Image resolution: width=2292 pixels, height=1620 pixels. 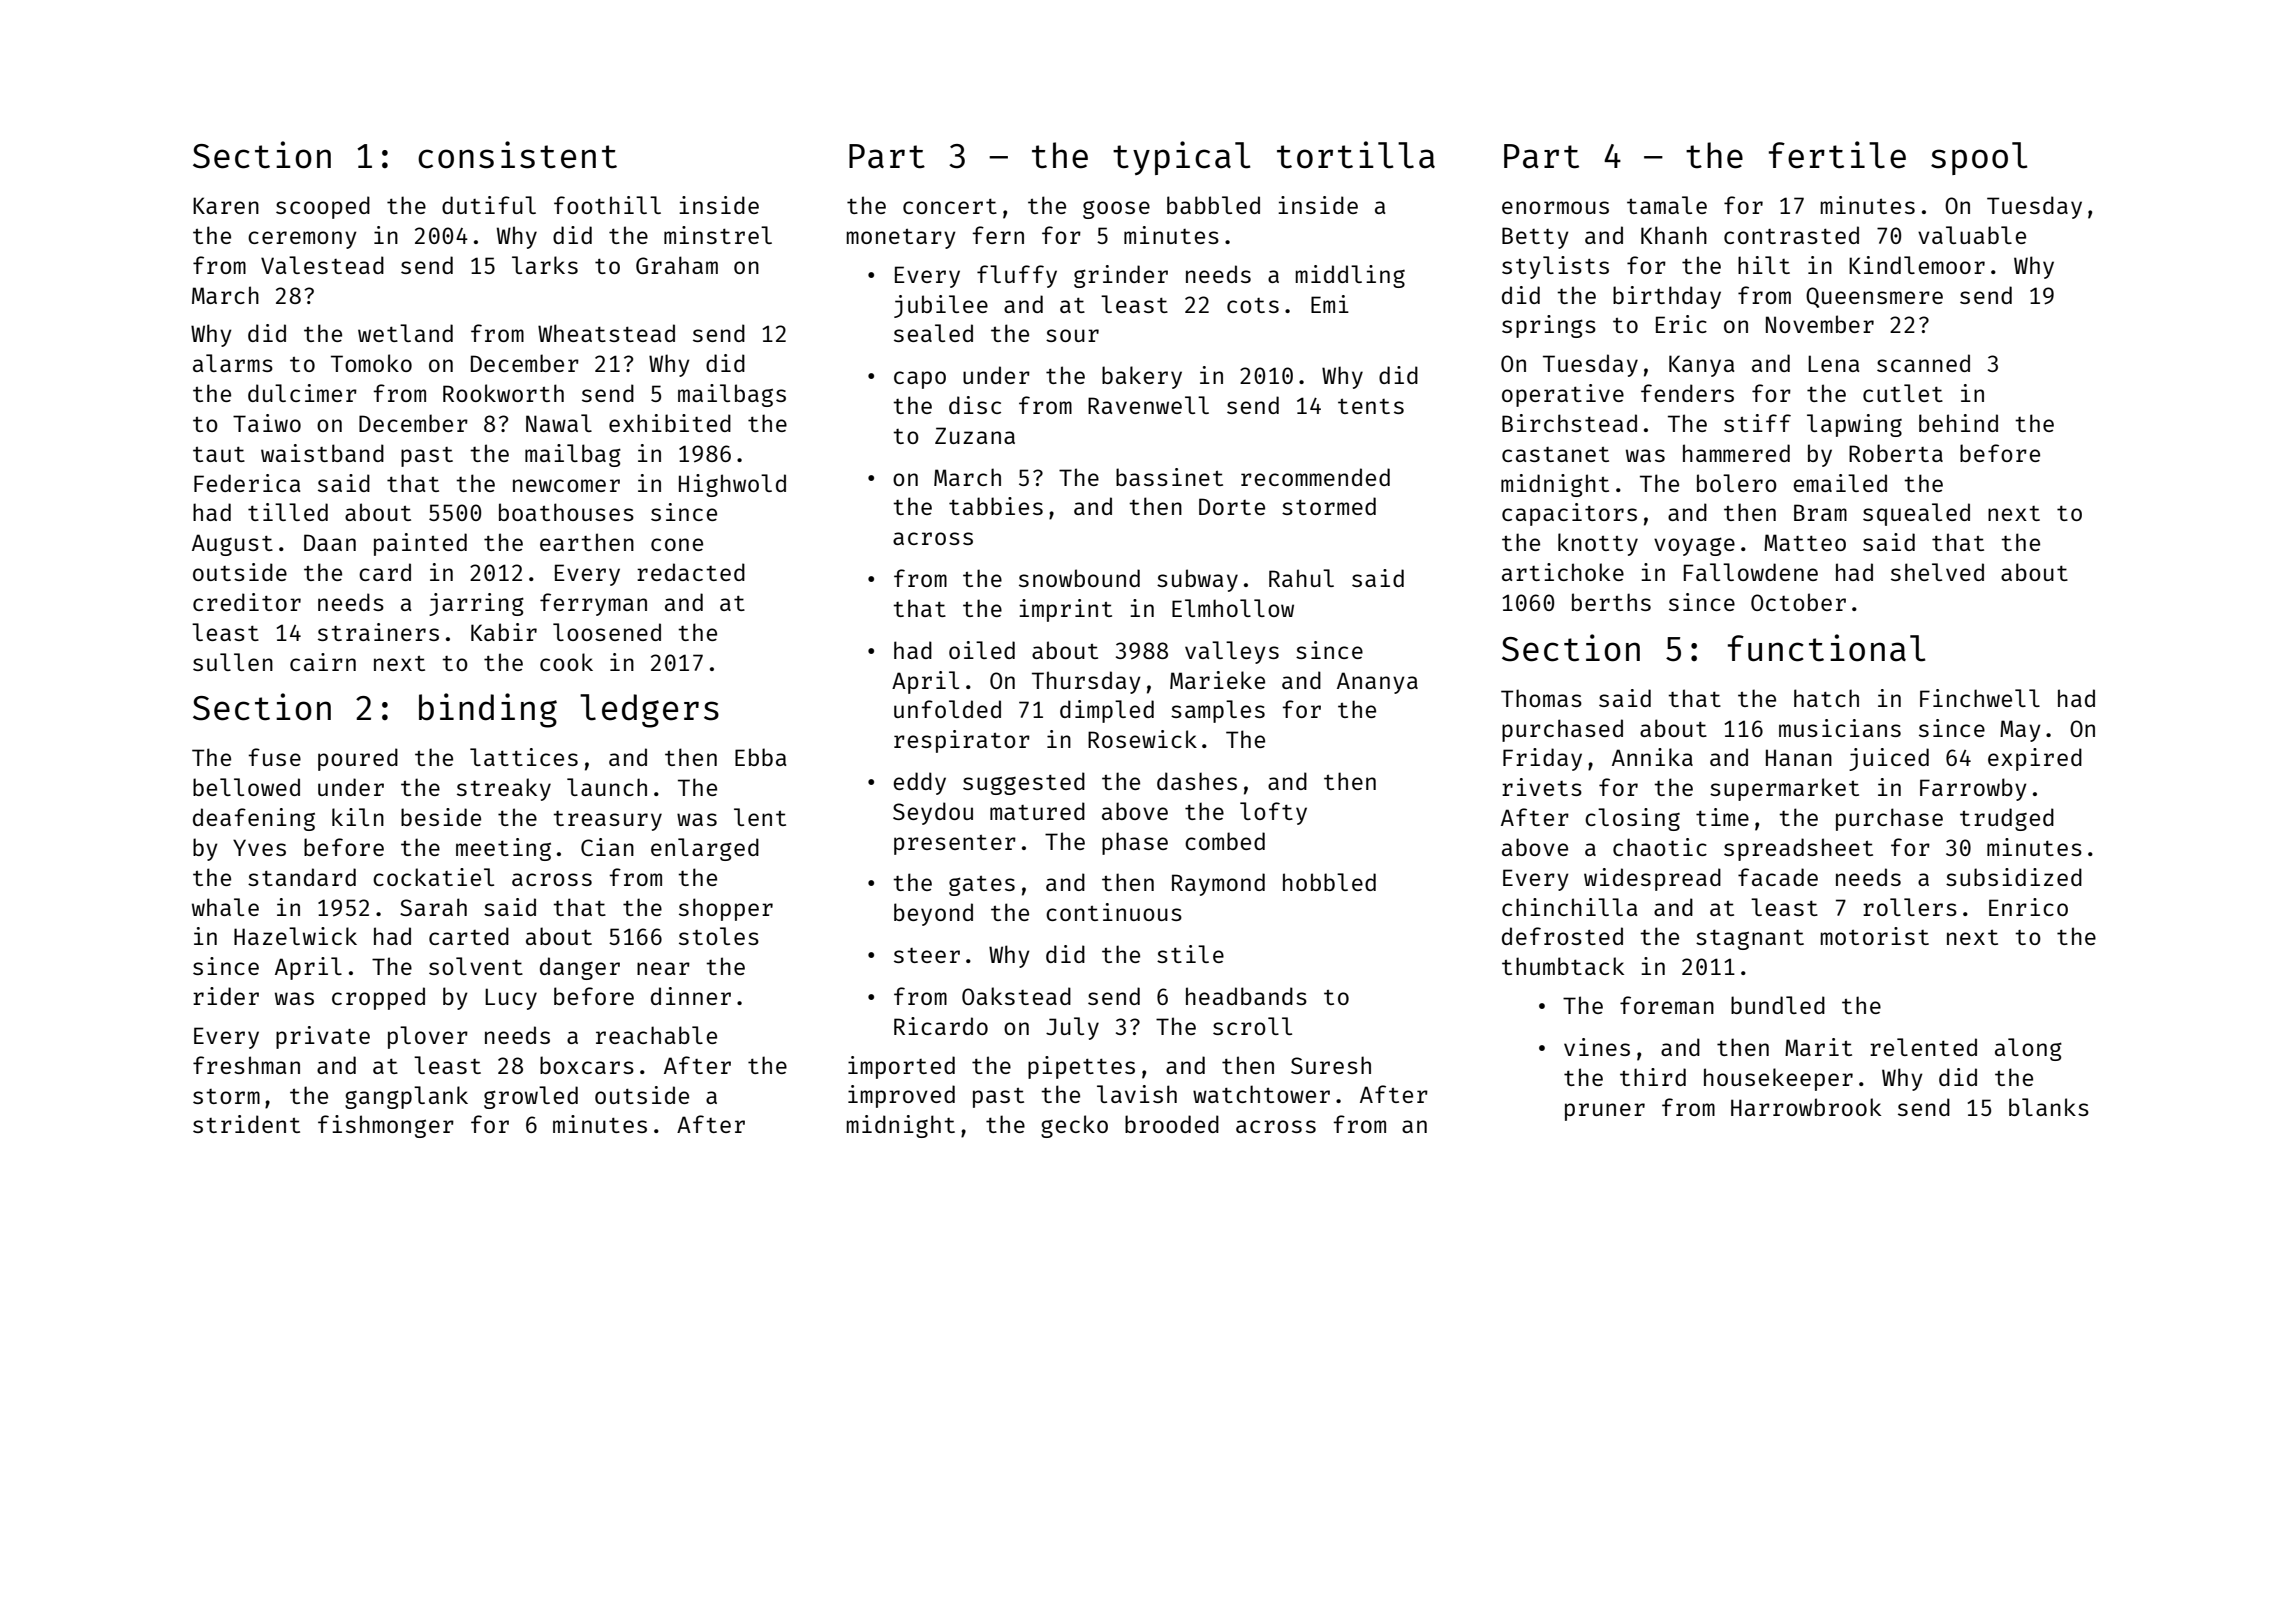 What do you see at coordinates (670, 423) in the screenshot?
I see `exhibited` at bounding box center [670, 423].
